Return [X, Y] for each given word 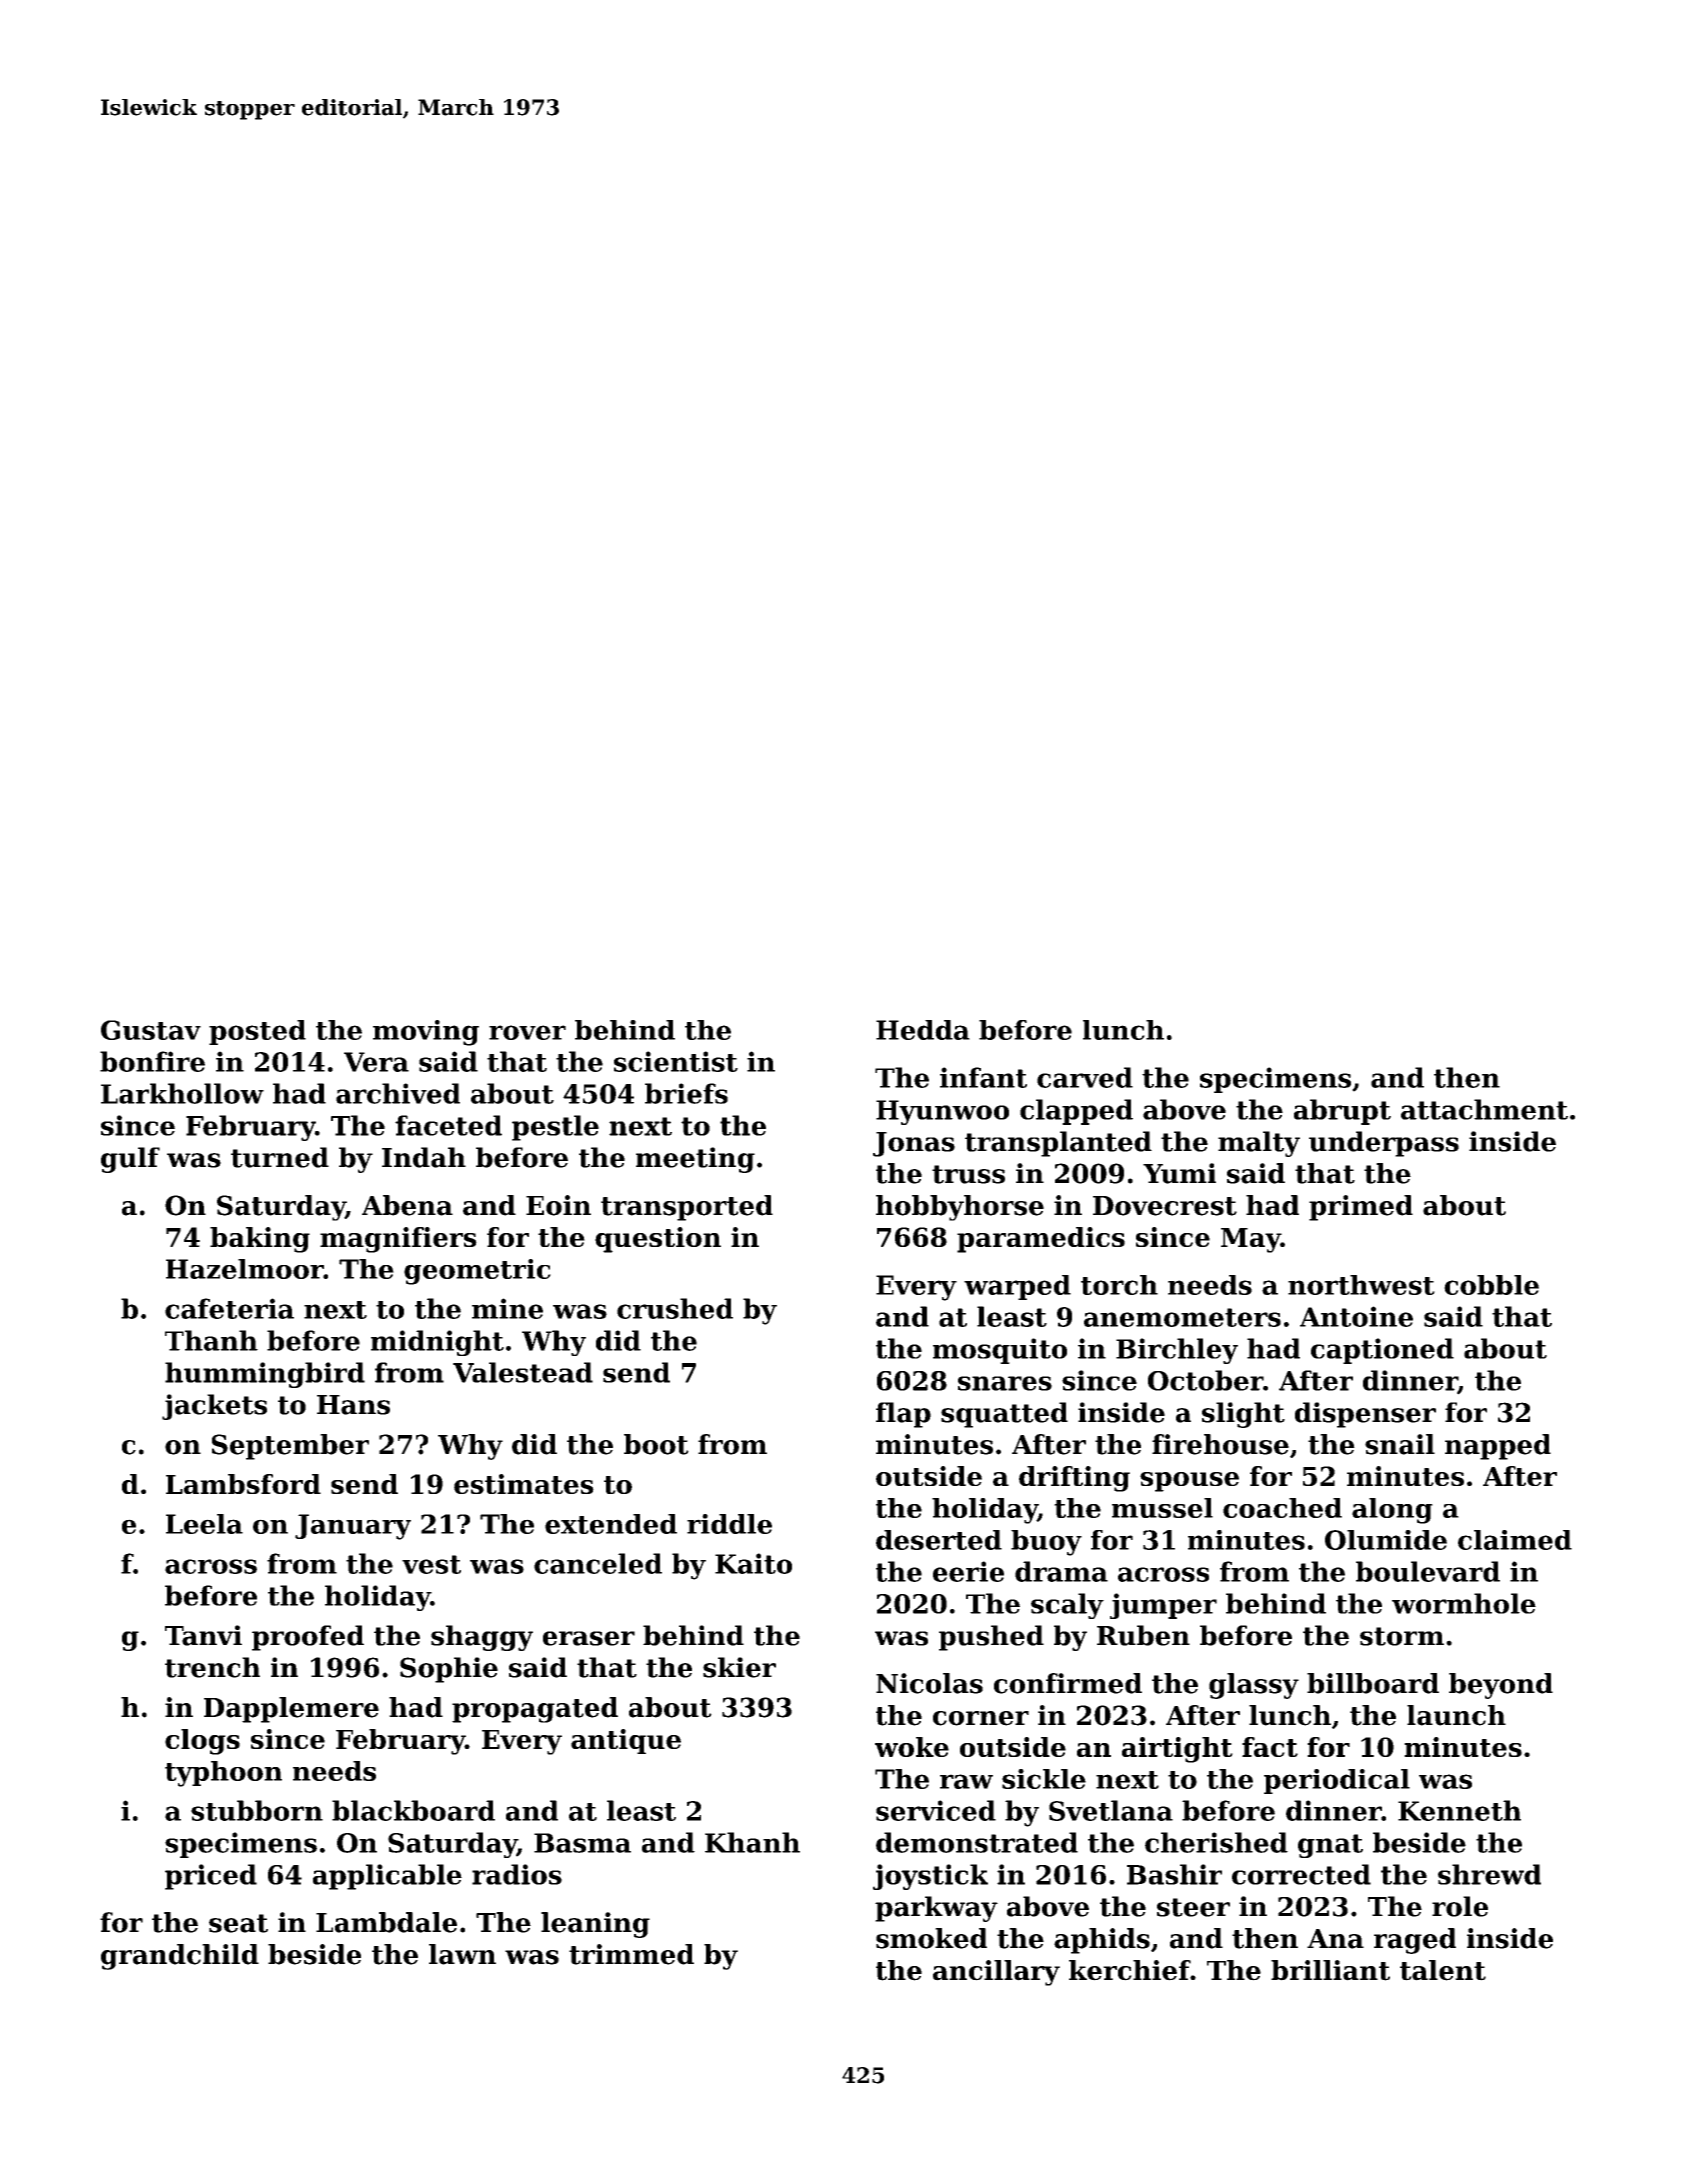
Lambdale [386, 1922]
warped [1017, 1287]
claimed [1515, 1540]
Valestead [523, 1372]
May [1251, 1240]
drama [1061, 1571]
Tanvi [203, 1635]
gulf [130, 1160]
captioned [1382, 1351]
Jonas [914, 1144]
